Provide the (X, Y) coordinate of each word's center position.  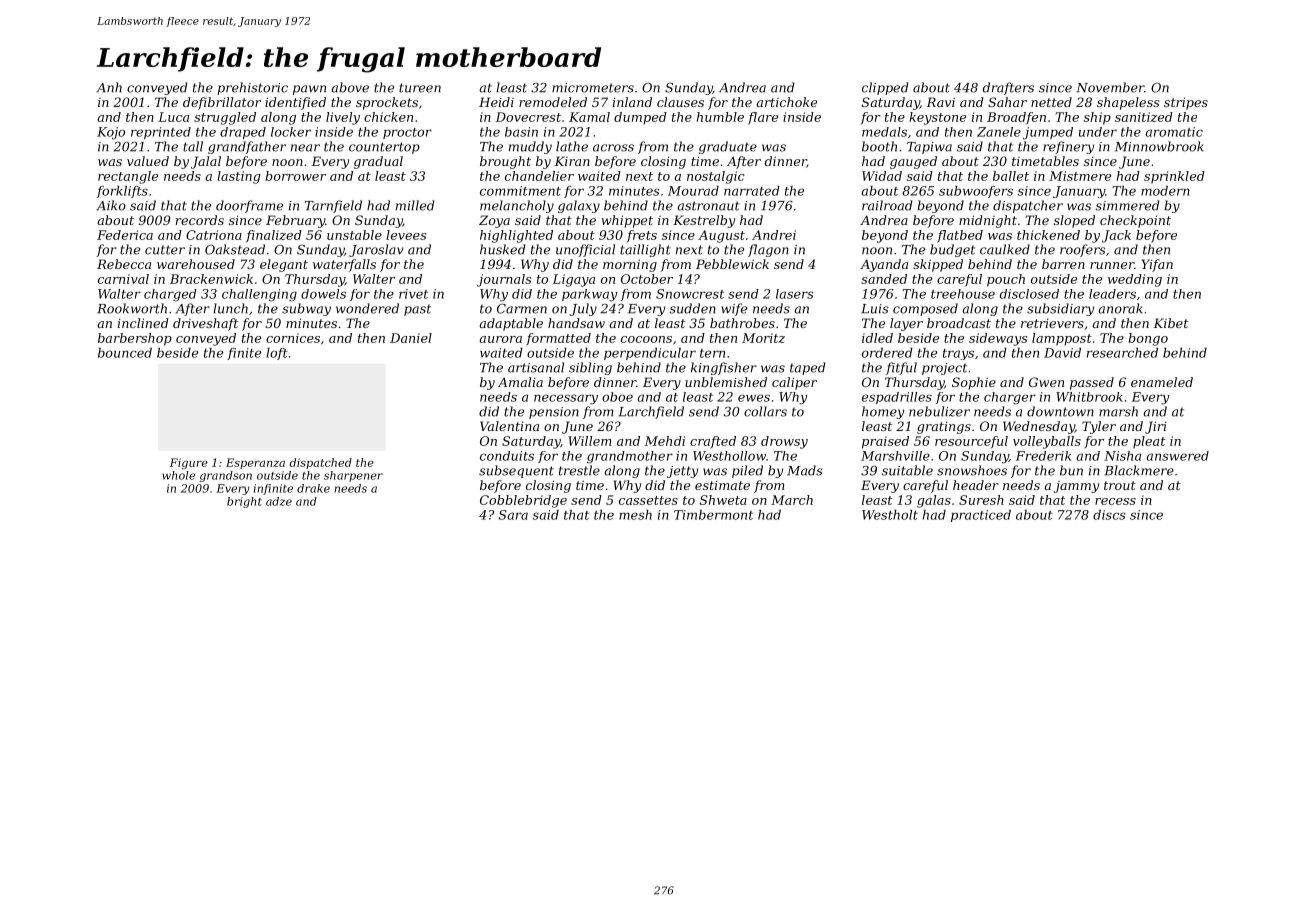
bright (244, 502)
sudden (692, 308)
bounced (125, 353)
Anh (109, 87)
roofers (1083, 250)
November (1110, 87)
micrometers (593, 88)
